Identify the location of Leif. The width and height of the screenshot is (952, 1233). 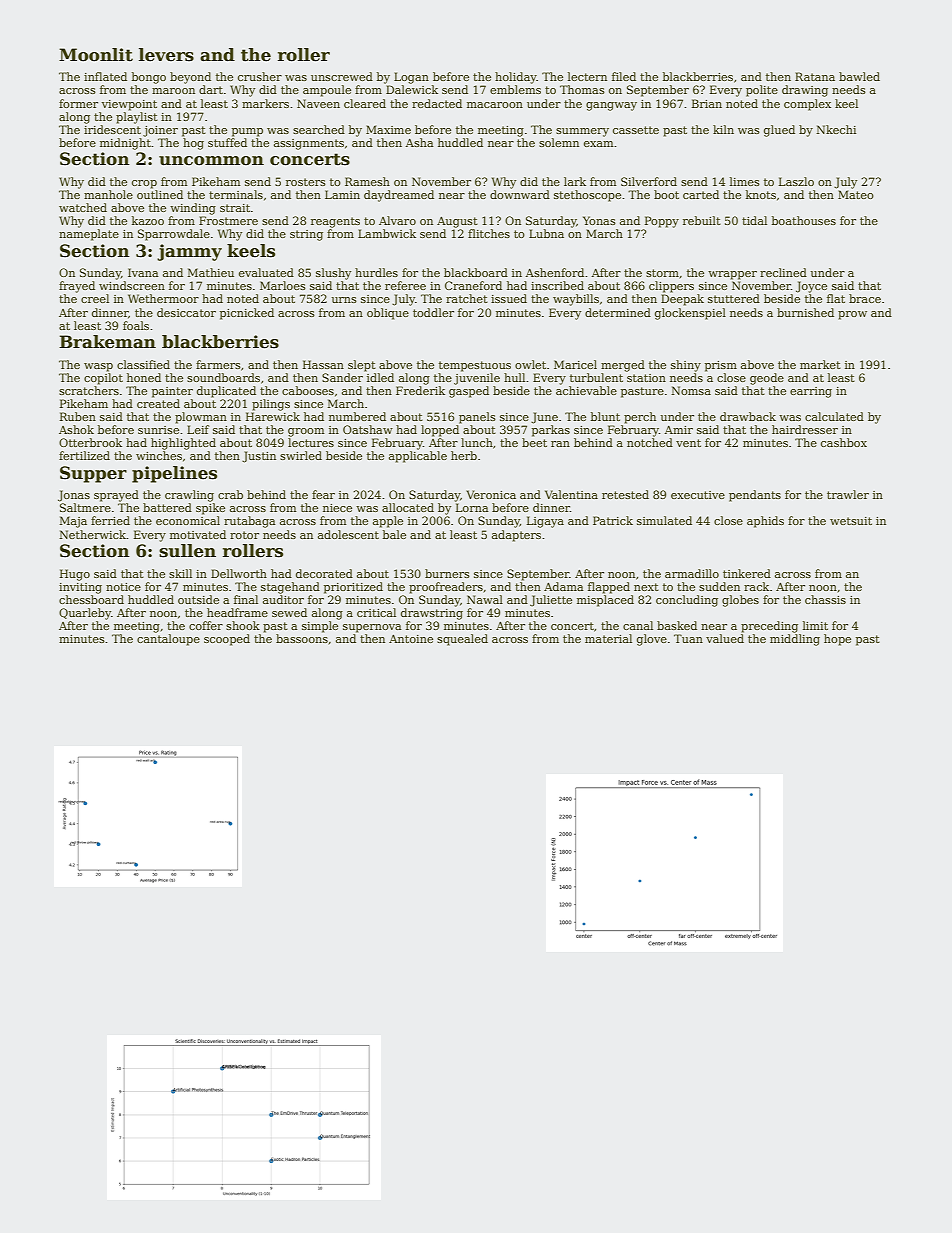
(198, 429).
